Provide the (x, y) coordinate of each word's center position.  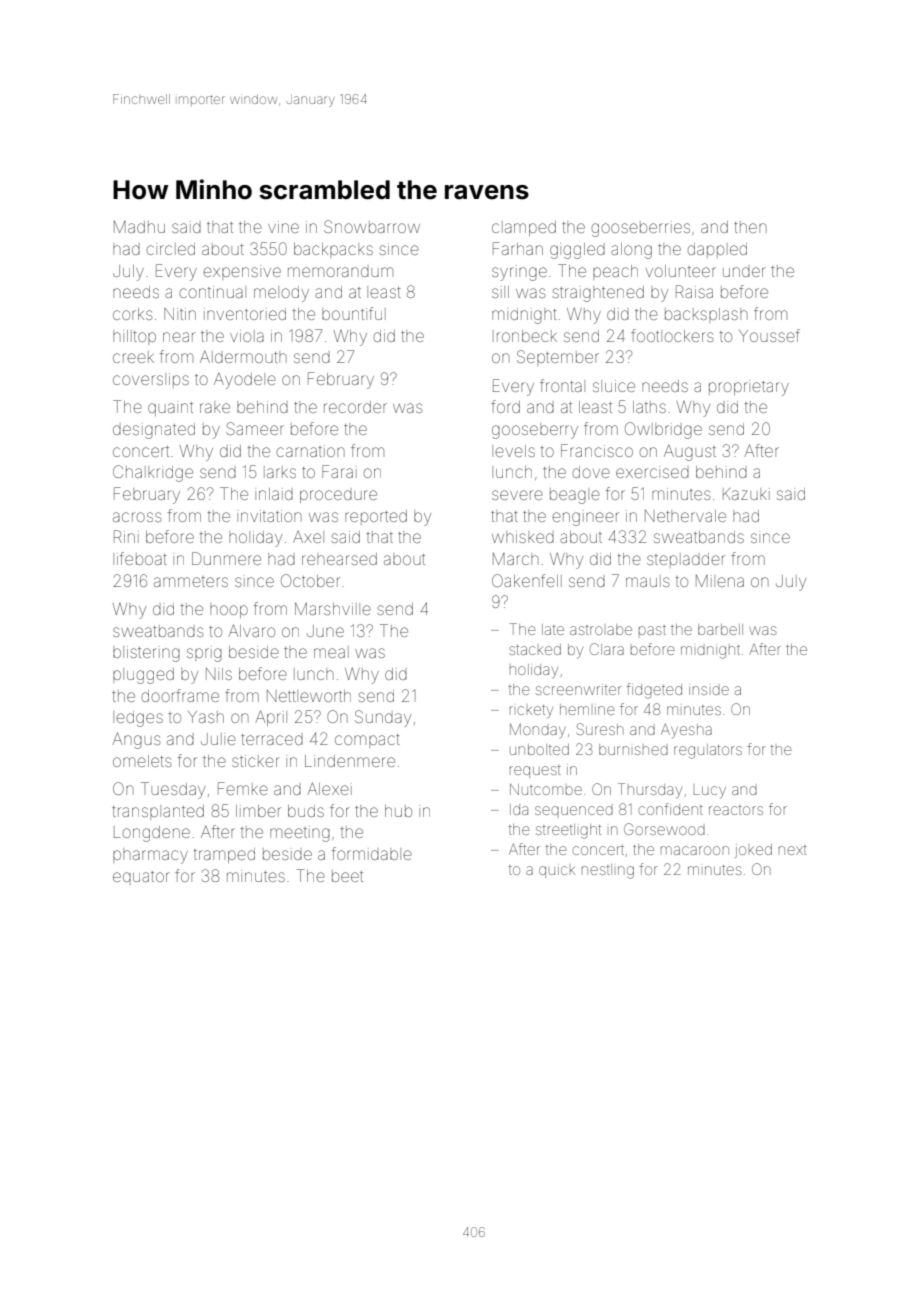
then (750, 227)
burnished (633, 749)
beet (347, 876)
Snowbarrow (372, 226)
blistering (146, 654)
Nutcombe (546, 789)
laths (649, 407)
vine (283, 227)
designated (154, 431)
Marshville (333, 608)
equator (141, 876)
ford (505, 406)
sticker (256, 761)
